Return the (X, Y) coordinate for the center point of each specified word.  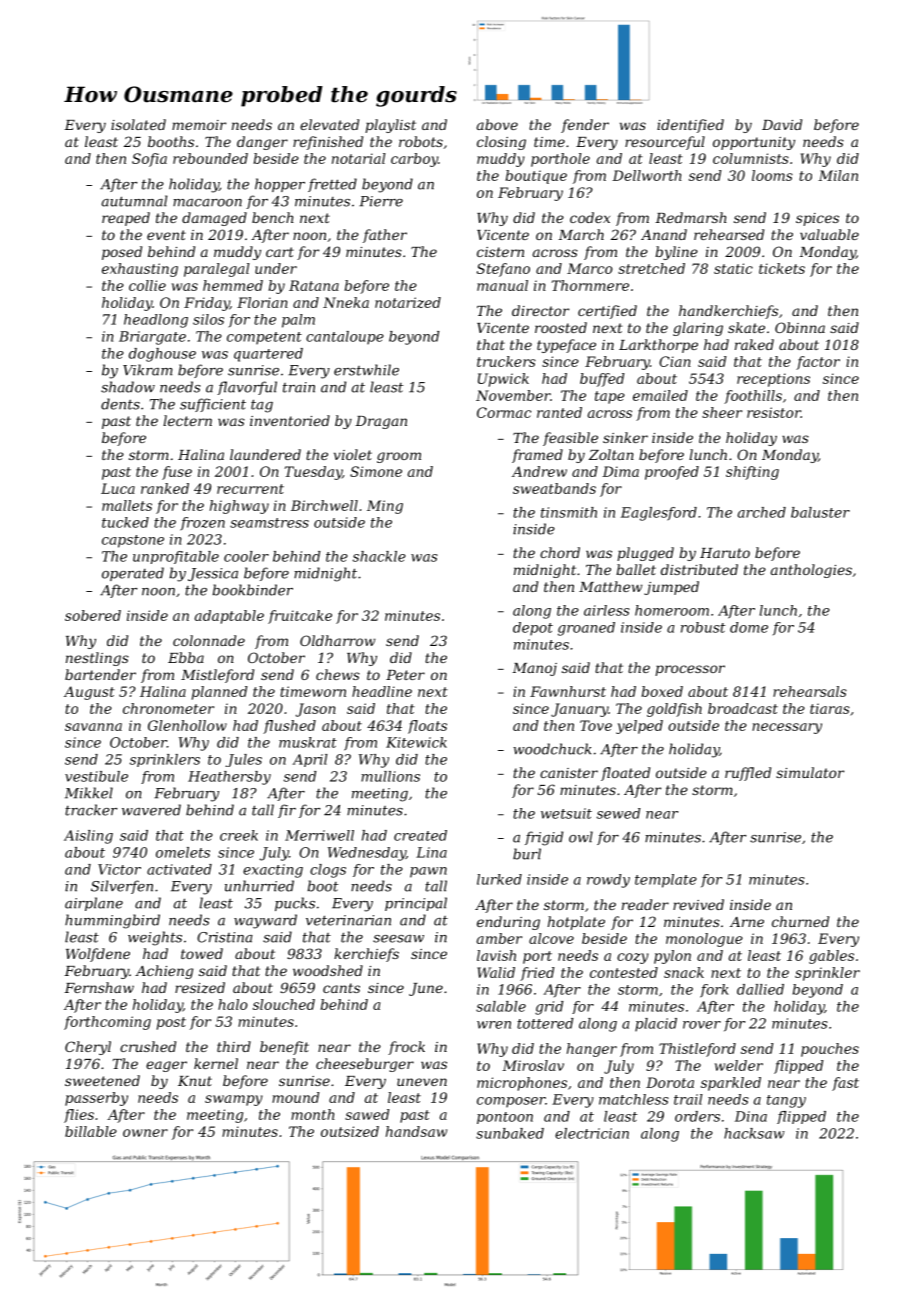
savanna (93, 727)
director (540, 310)
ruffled (748, 774)
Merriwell (319, 835)
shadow (128, 387)
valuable (829, 234)
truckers (506, 361)
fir (287, 811)
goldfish (674, 710)
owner (145, 1133)
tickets (782, 268)
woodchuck (552, 749)
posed (122, 253)
